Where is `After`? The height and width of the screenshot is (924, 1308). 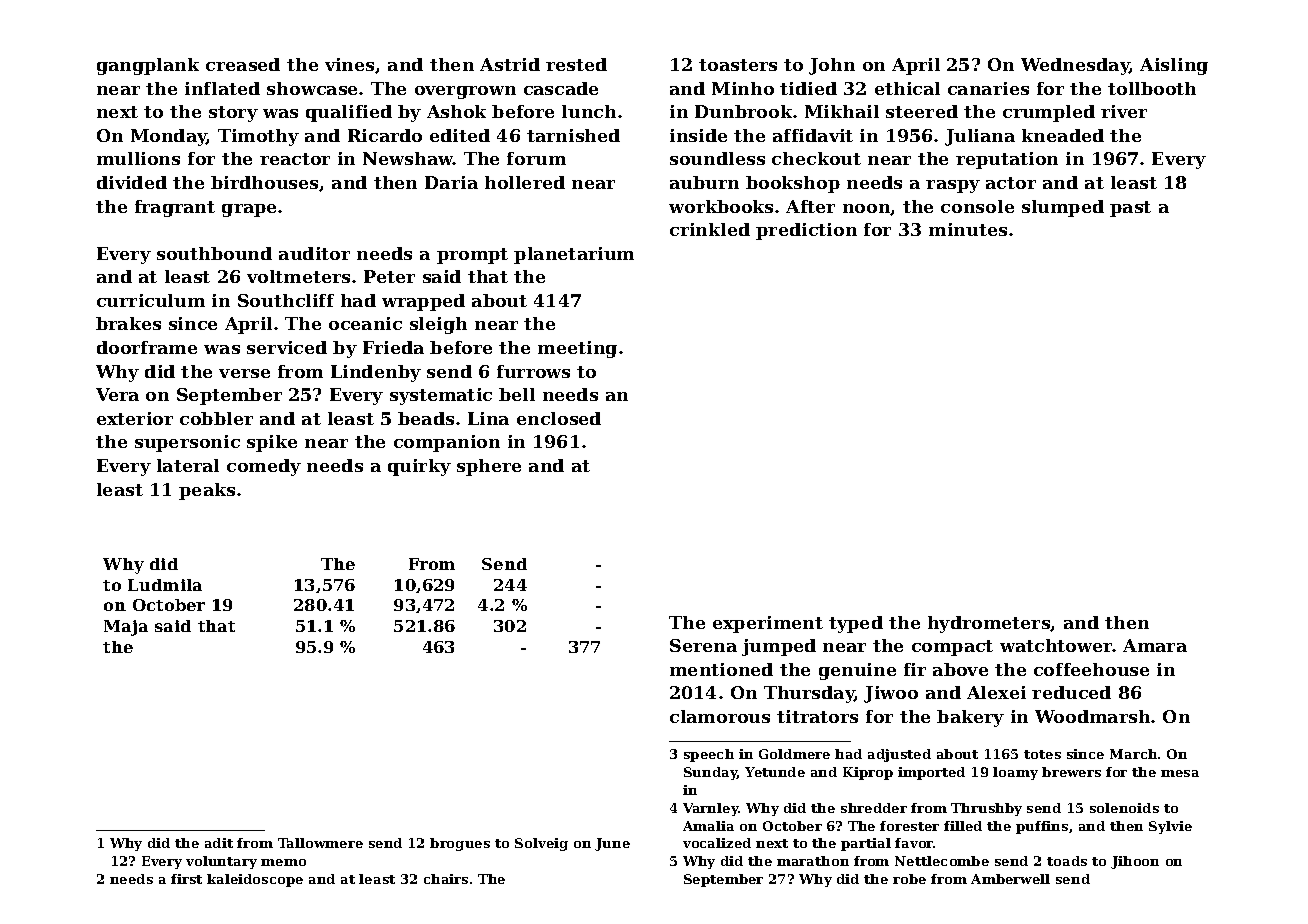
After is located at coordinates (810, 206).
